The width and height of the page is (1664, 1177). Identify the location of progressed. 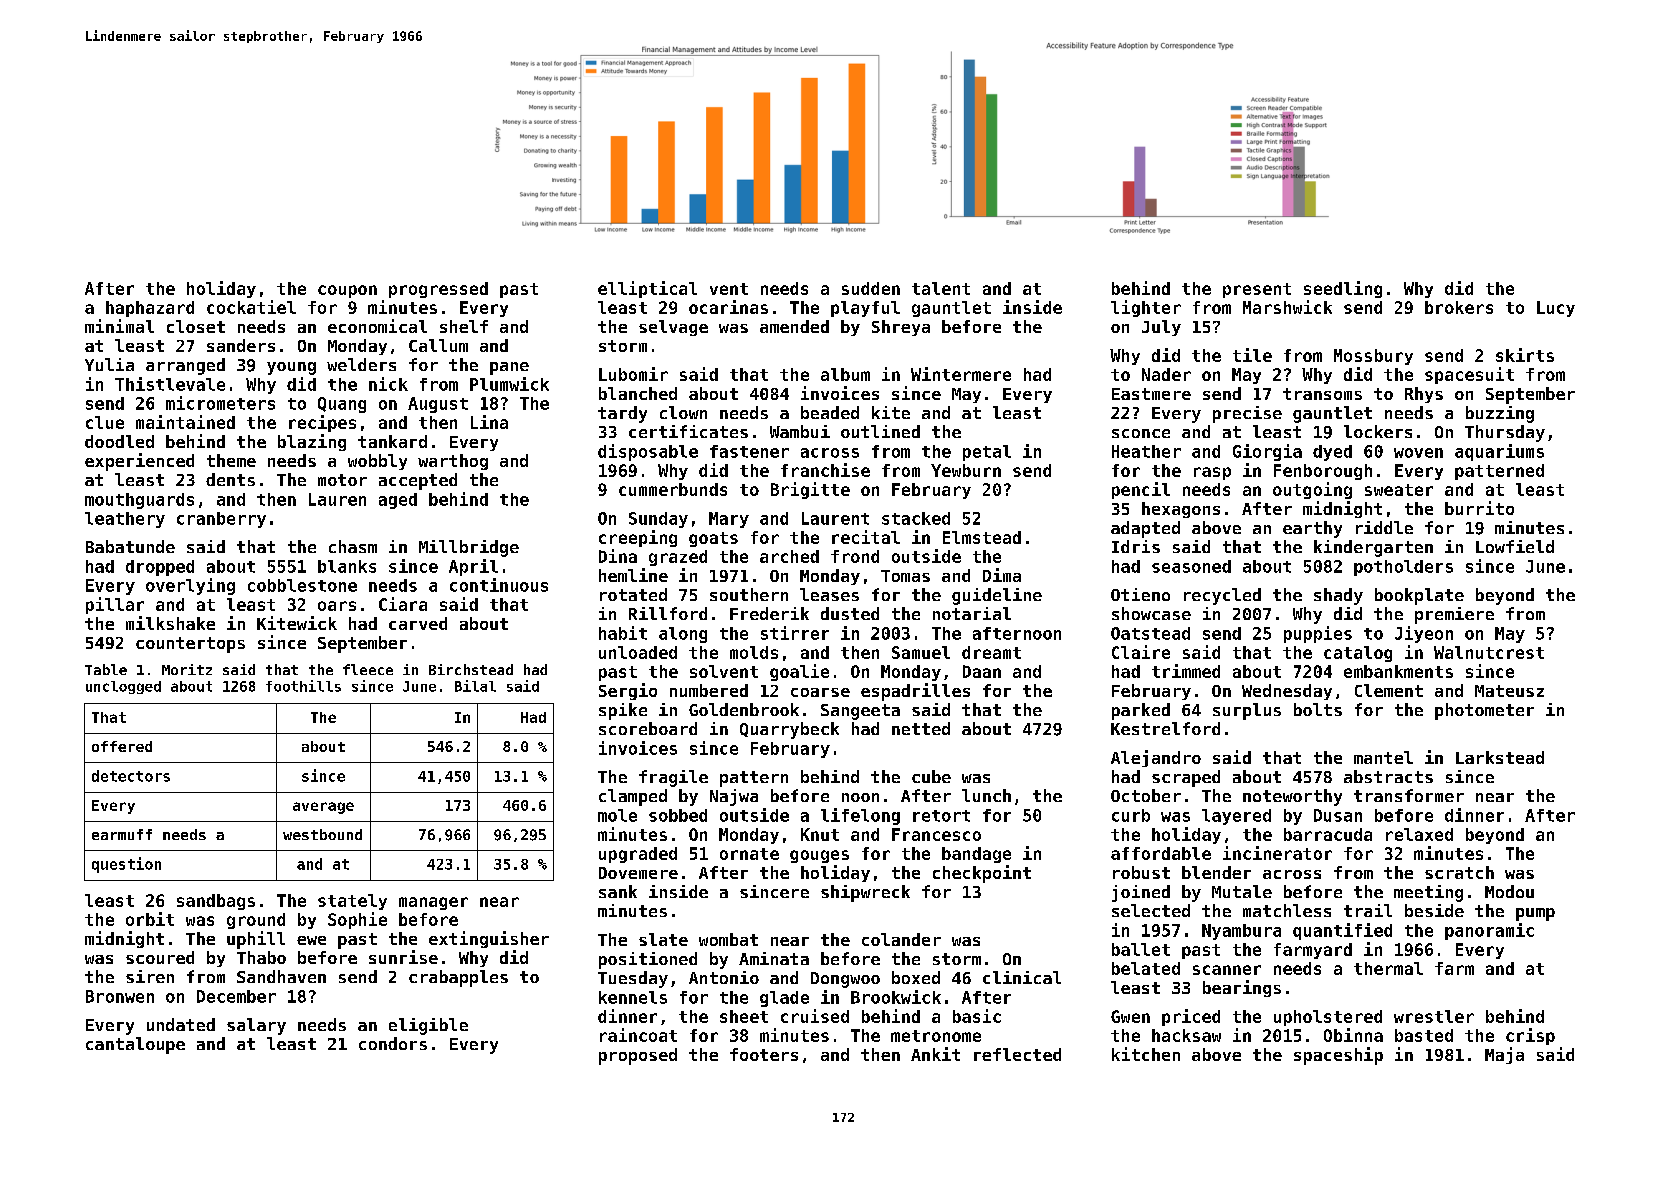
(438, 290).
